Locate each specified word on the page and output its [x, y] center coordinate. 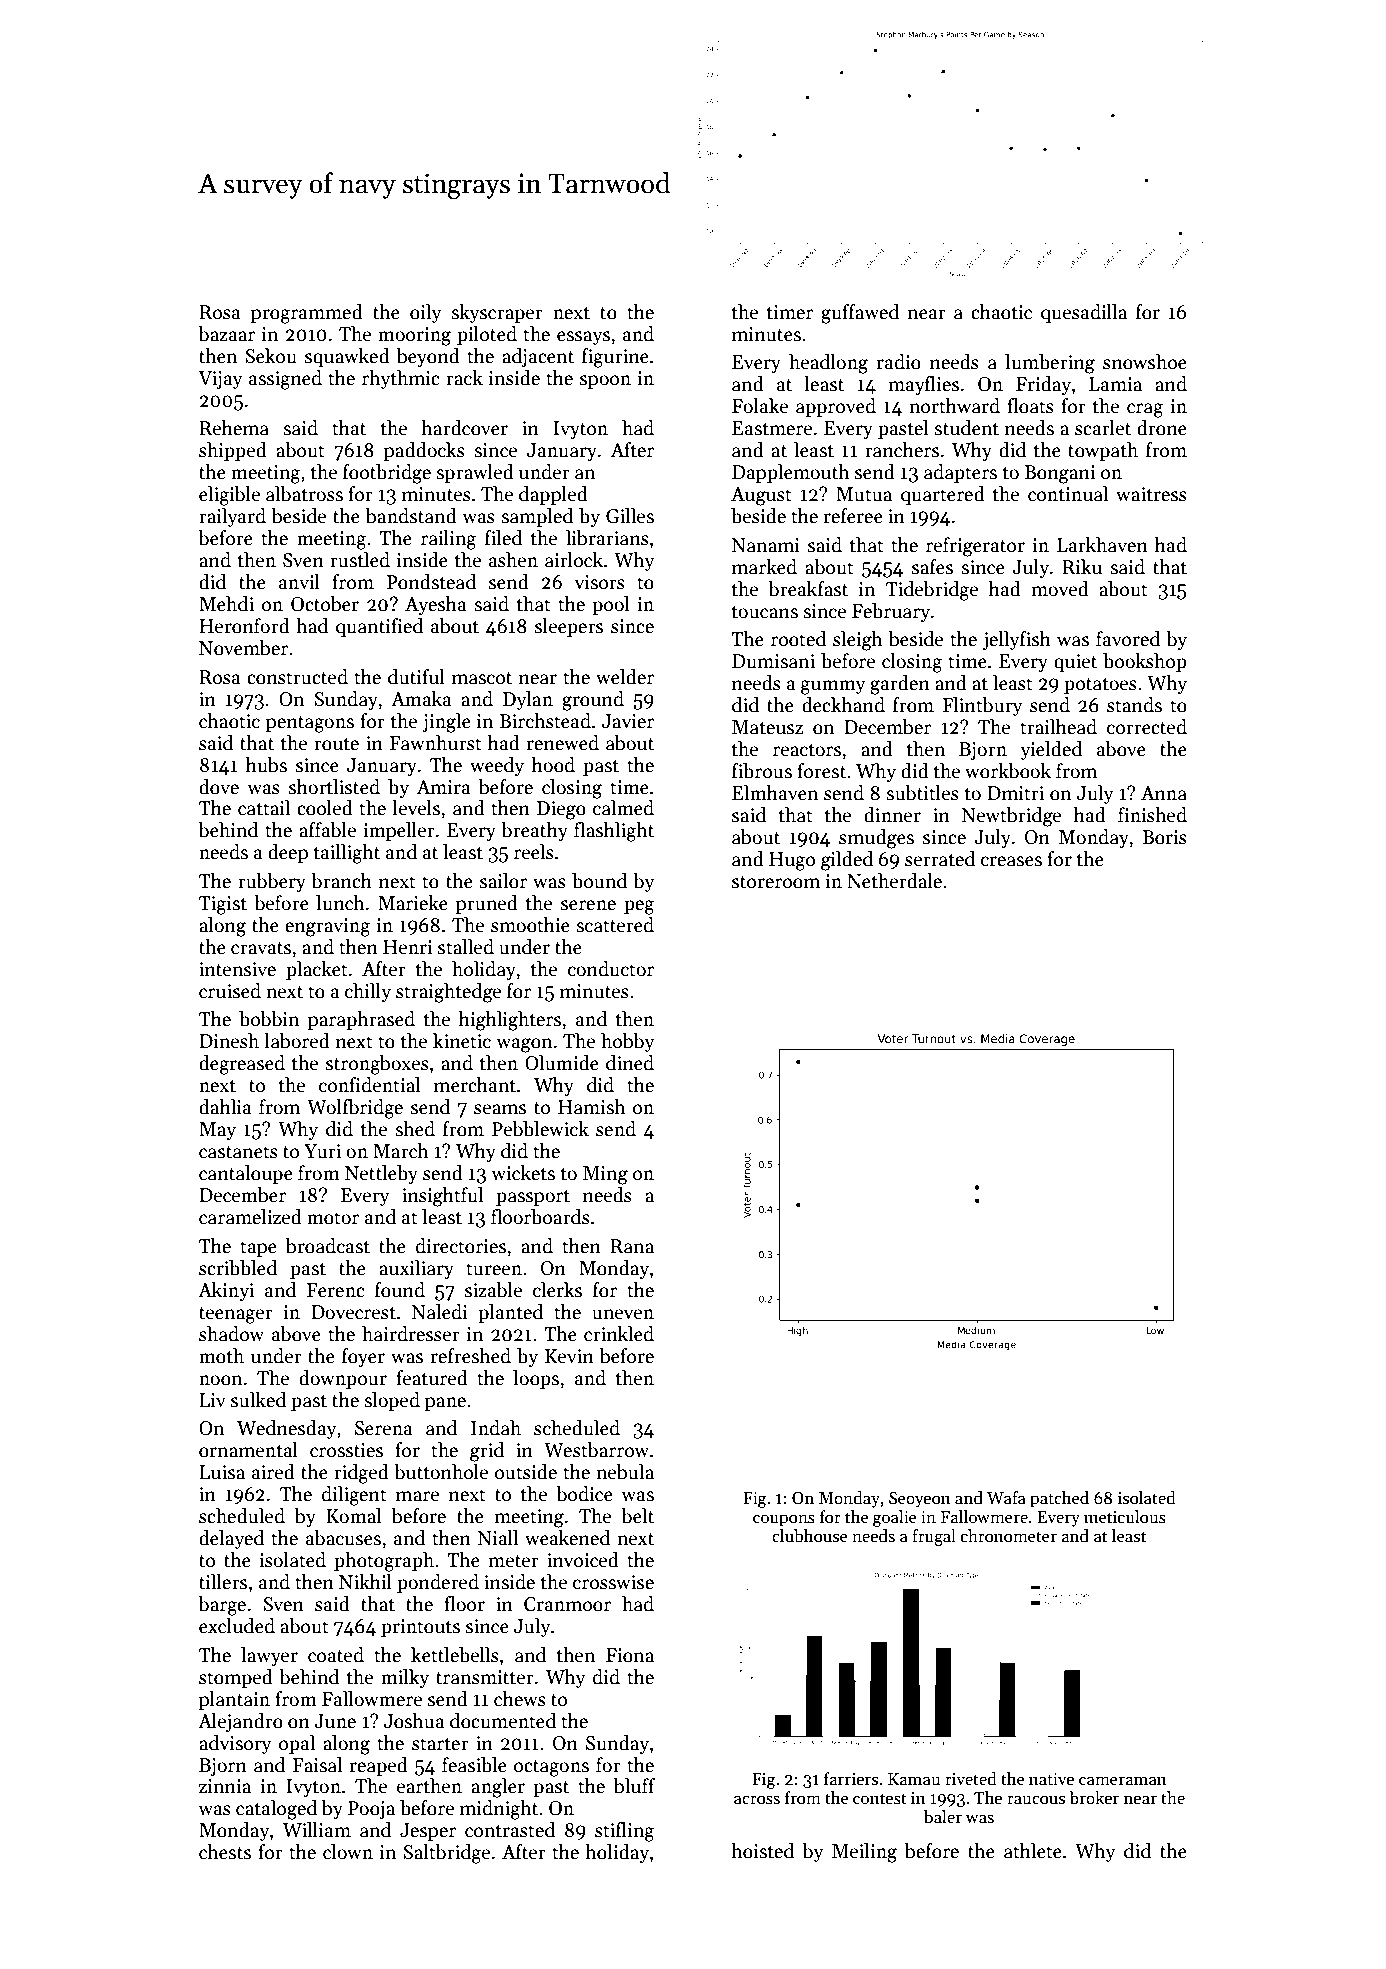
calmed [623, 808]
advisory [235, 1744]
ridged [361, 1474]
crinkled [619, 1334]
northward [954, 406]
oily [425, 313]
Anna [1164, 793]
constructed [297, 677]
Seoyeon [920, 1500]
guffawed [860, 314]
